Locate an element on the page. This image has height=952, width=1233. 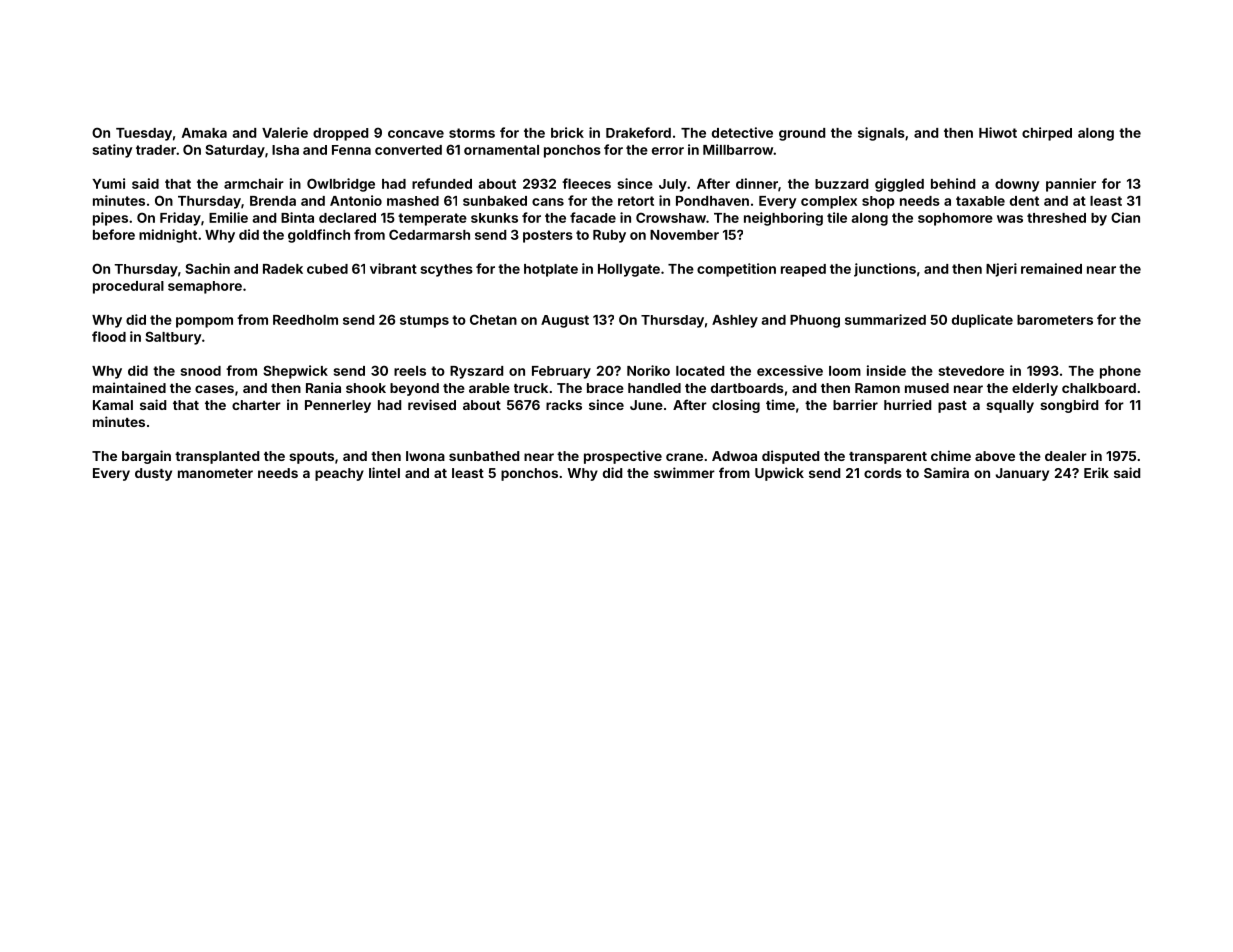
facade is located at coordinates (593, 217).
